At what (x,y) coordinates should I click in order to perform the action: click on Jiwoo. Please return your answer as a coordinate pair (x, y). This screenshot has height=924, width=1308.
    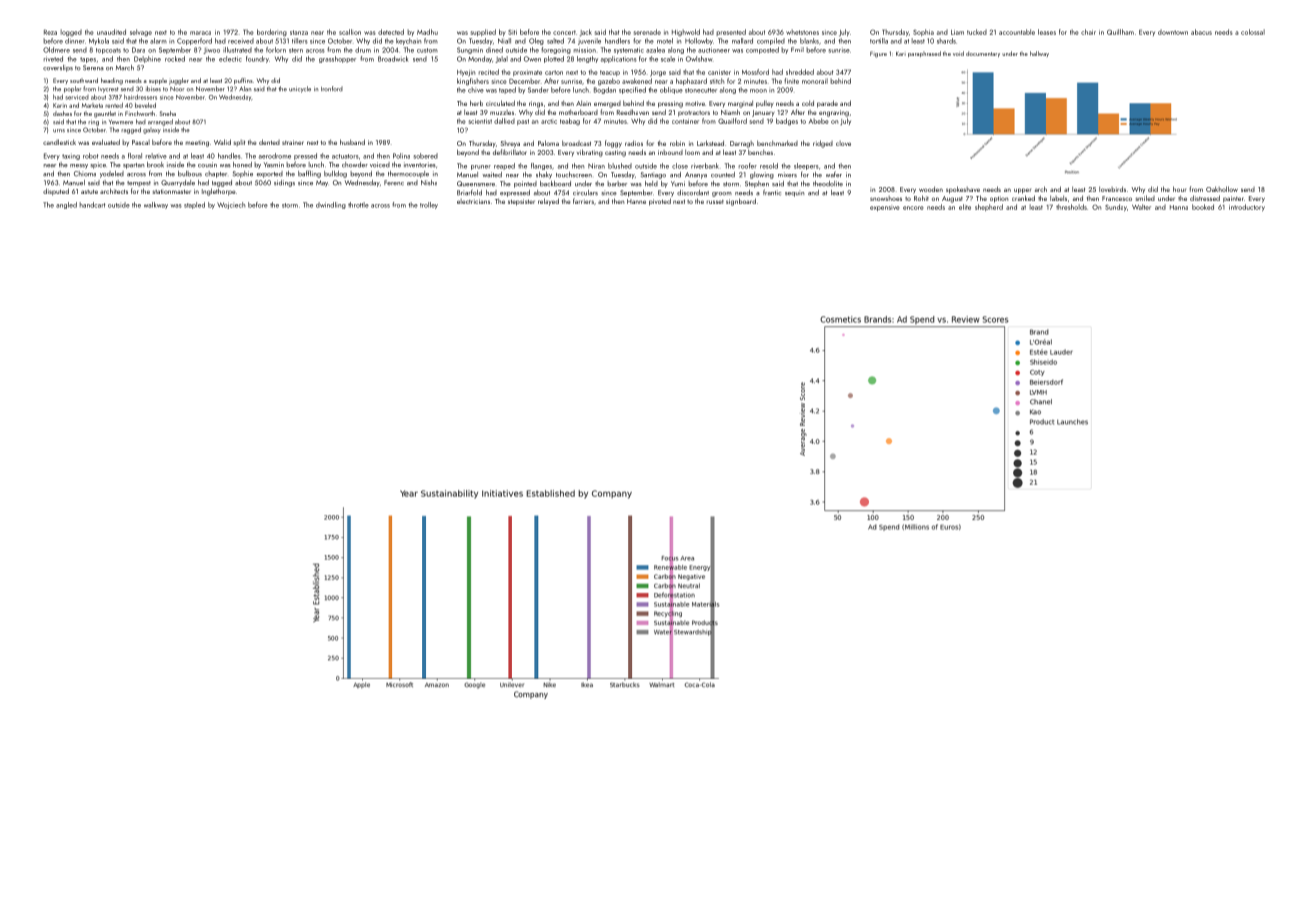
    Looking at the image, I should click on (211, 51).
